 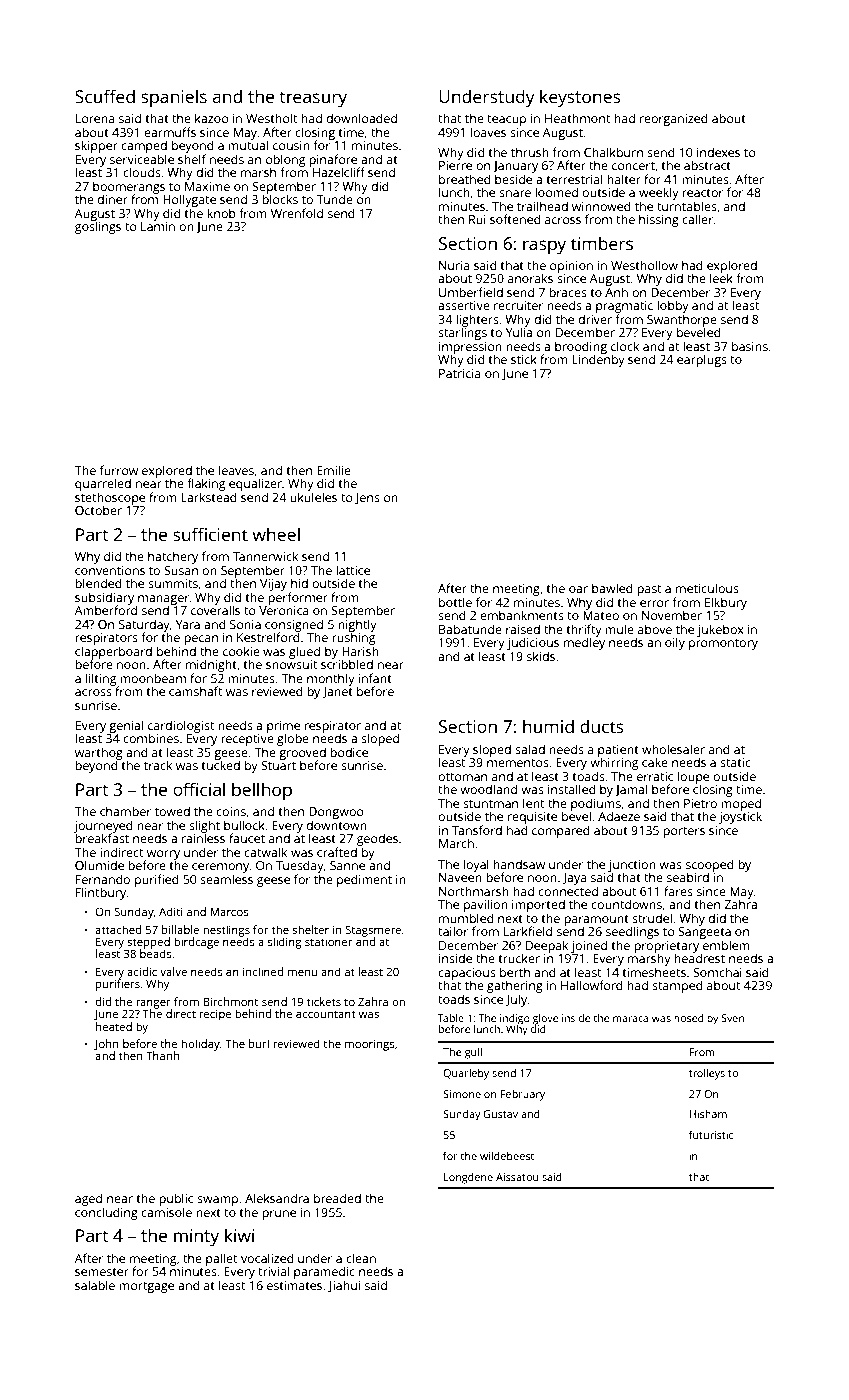 What do you see at coordinates (211, 118) in the image?
I see `kazoo` at bounding box center [211, 118].
